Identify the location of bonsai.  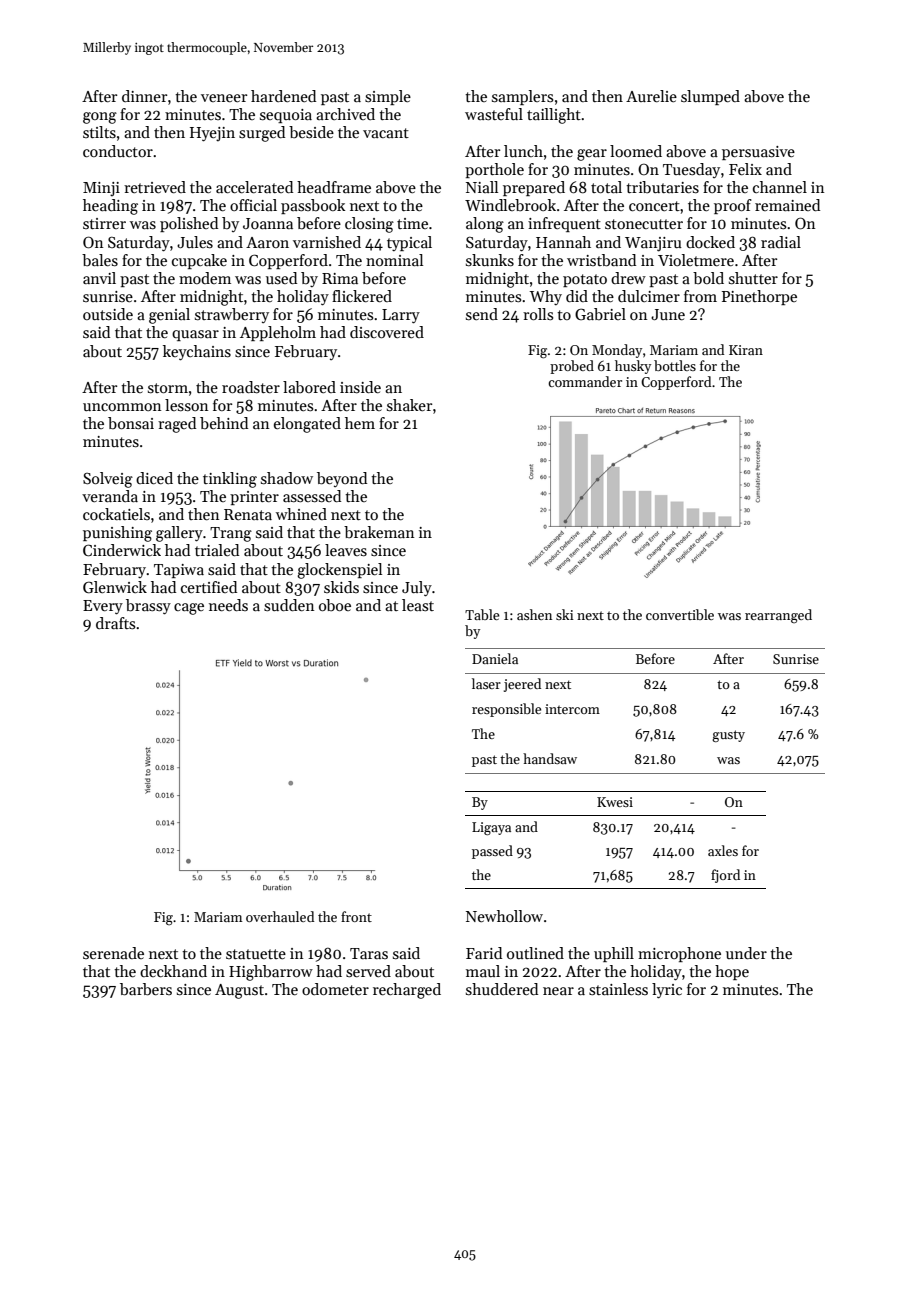
(131, 423).
